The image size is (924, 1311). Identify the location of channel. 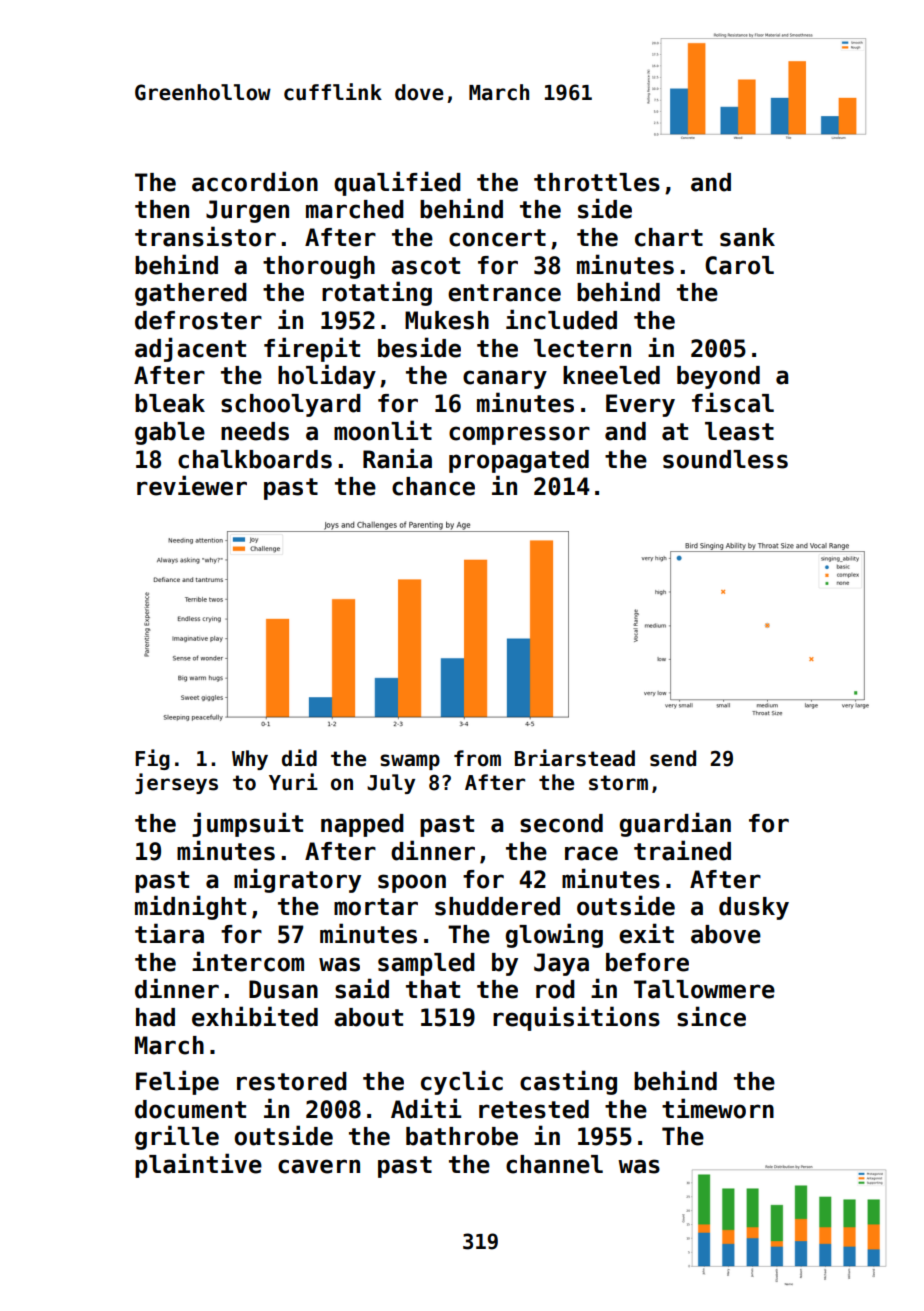
(554, 1164).
